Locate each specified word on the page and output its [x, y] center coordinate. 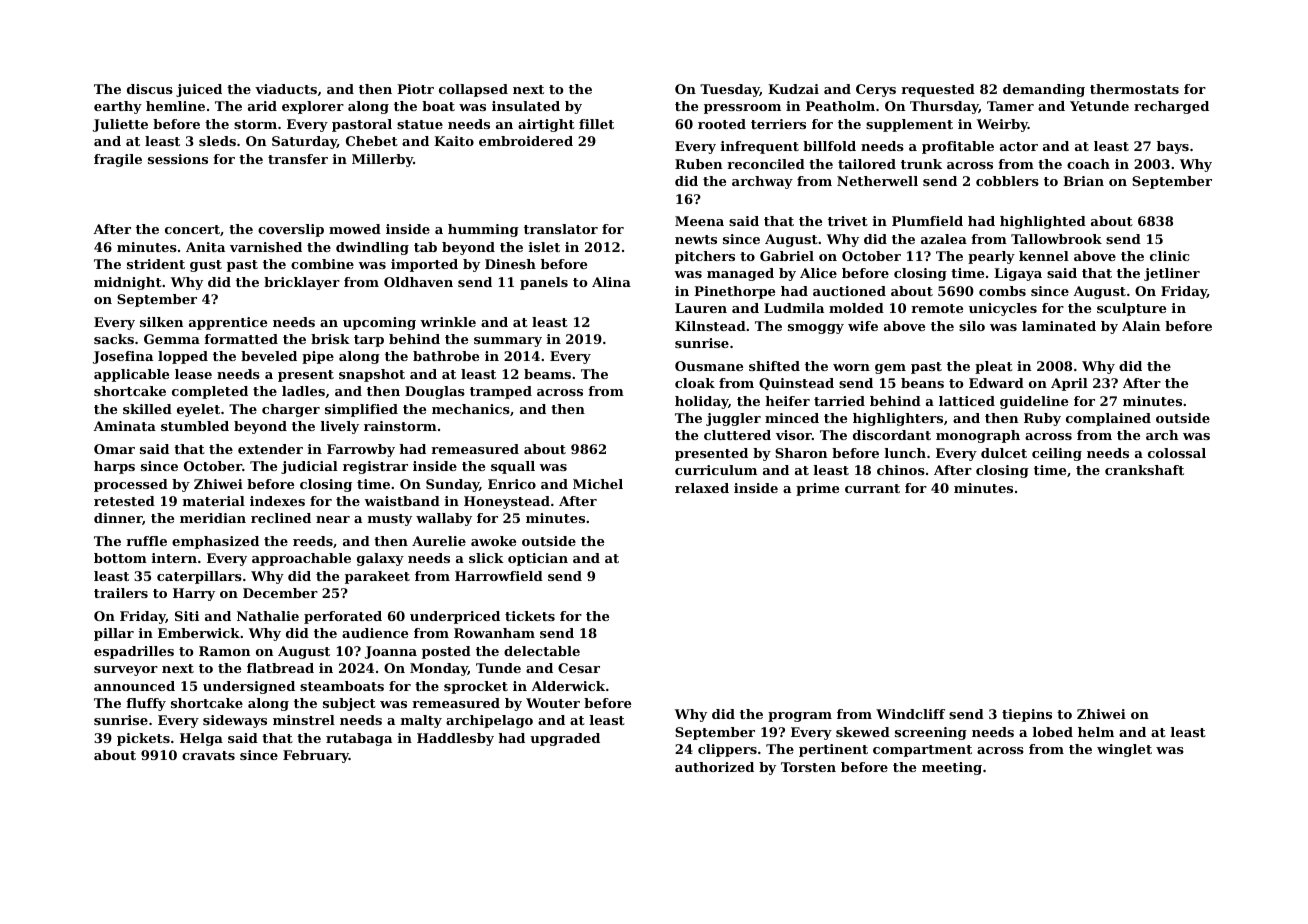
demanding [1044, 90]
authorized [714, 767]
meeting [952, 768]
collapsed [473, 90]
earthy [118, 107]
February [316, 756]
